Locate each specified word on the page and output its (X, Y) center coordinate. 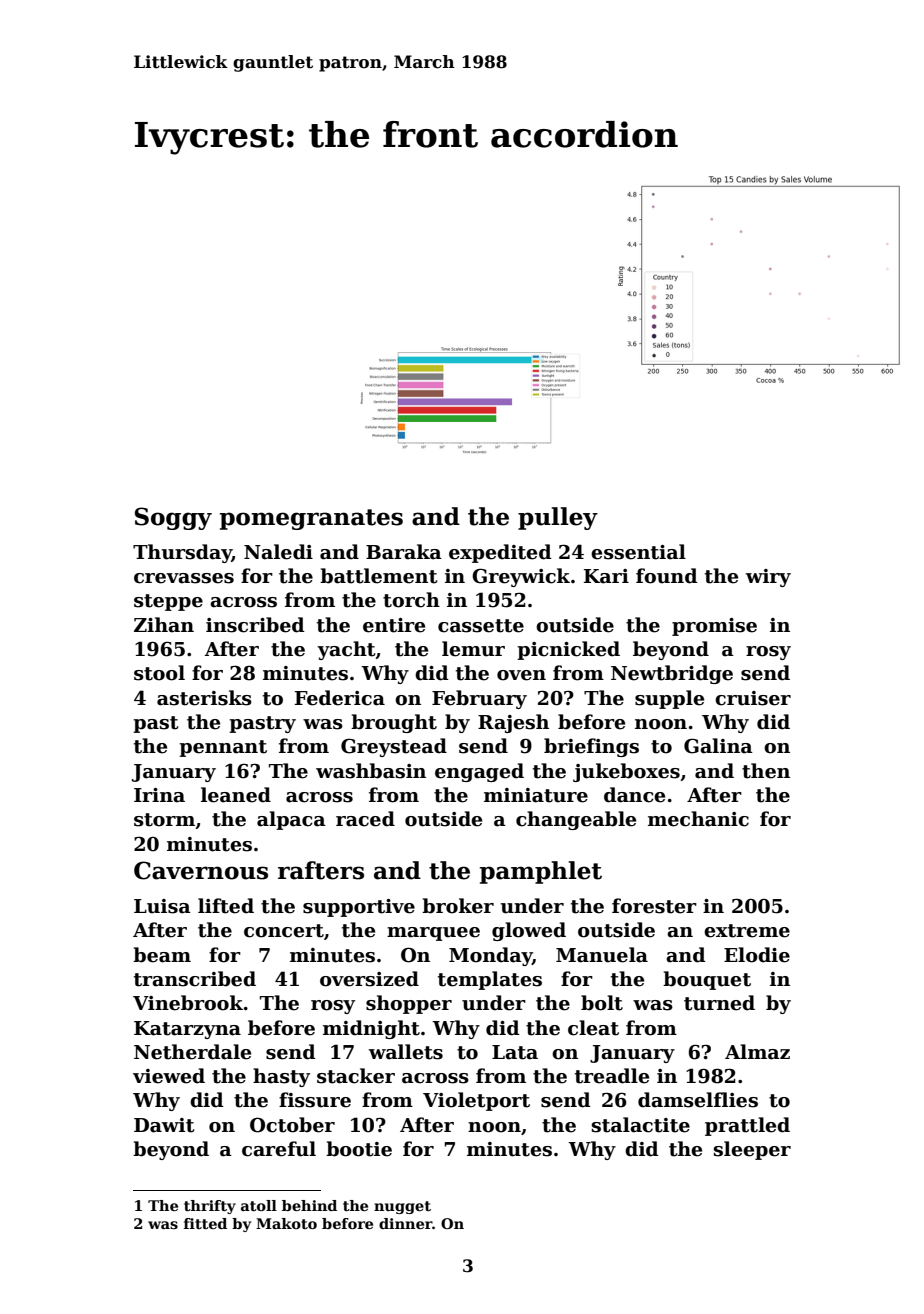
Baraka (404, 552)
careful (279, 1149)
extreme (747, 931)
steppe (168, 602)
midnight (371, 1029)
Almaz (757, 1052)
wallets (406, 1052)
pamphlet (541, 872)
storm (164, 820)
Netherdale (192, 1052)
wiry (768, 578)
